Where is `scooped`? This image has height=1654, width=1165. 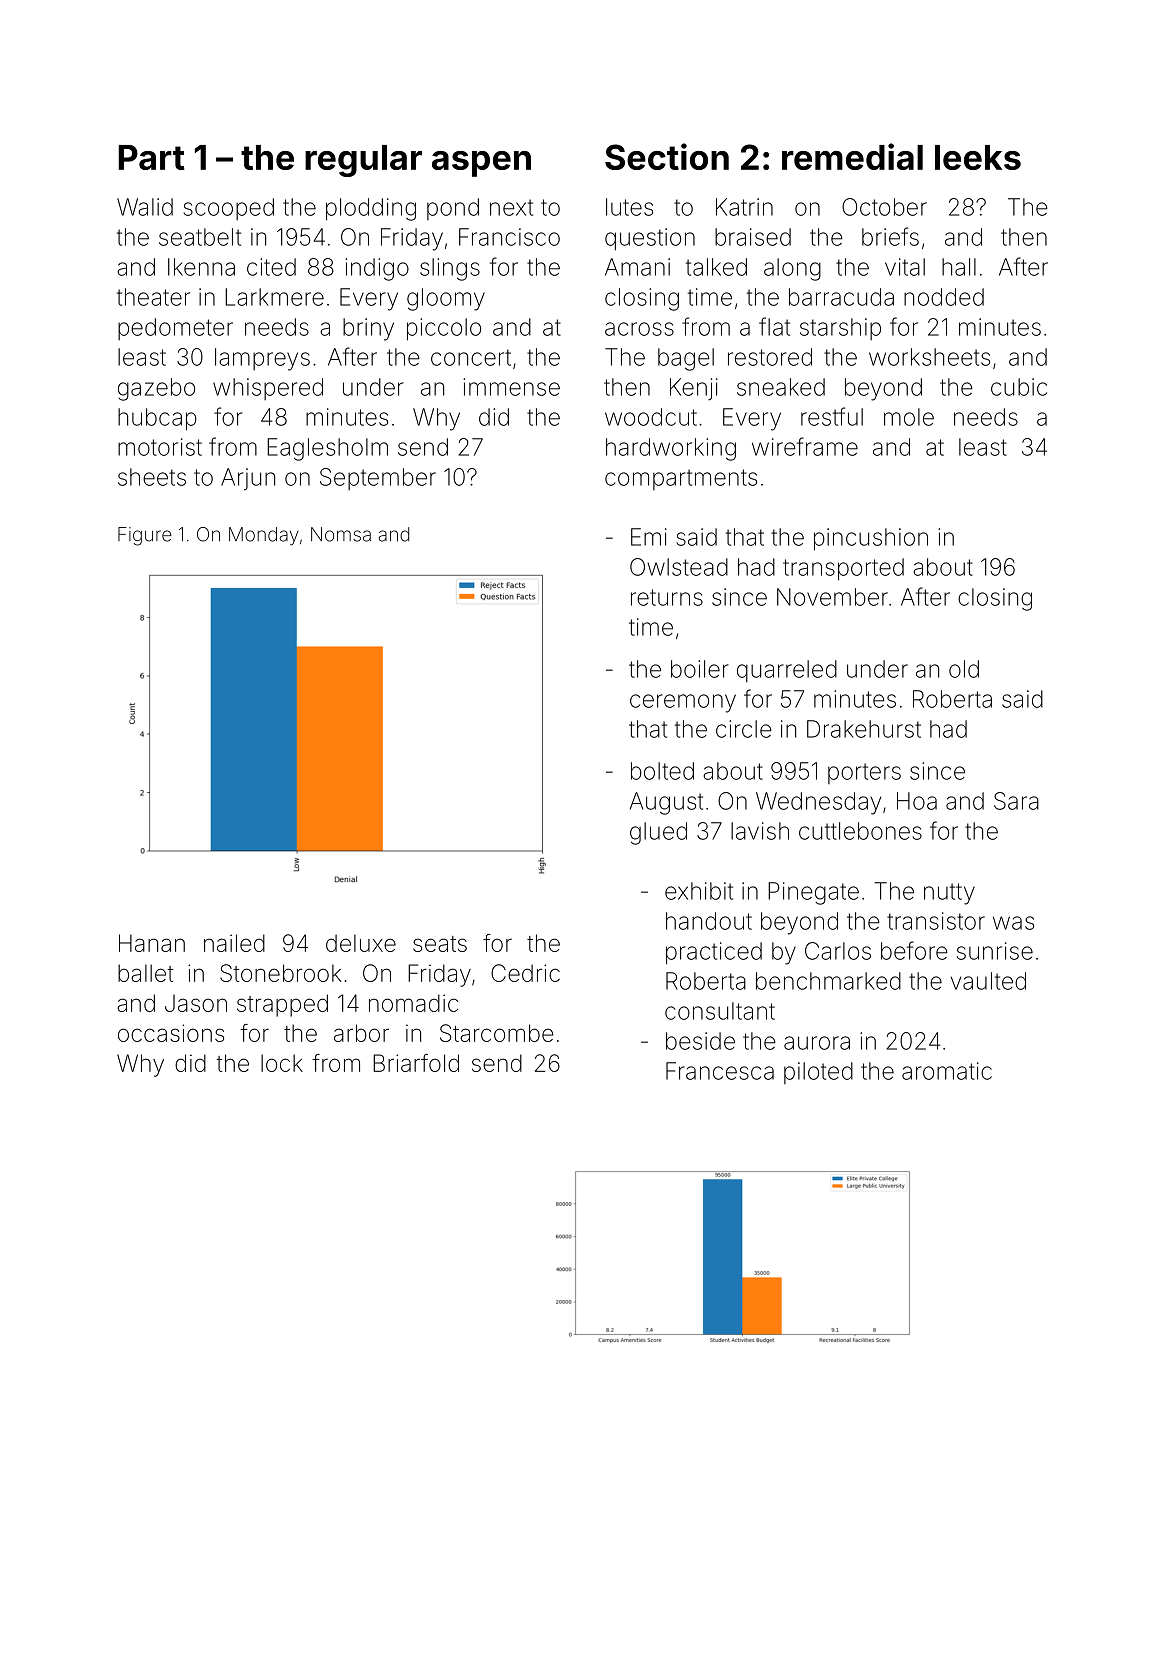
scooped is located at coordinates (228, 209).
